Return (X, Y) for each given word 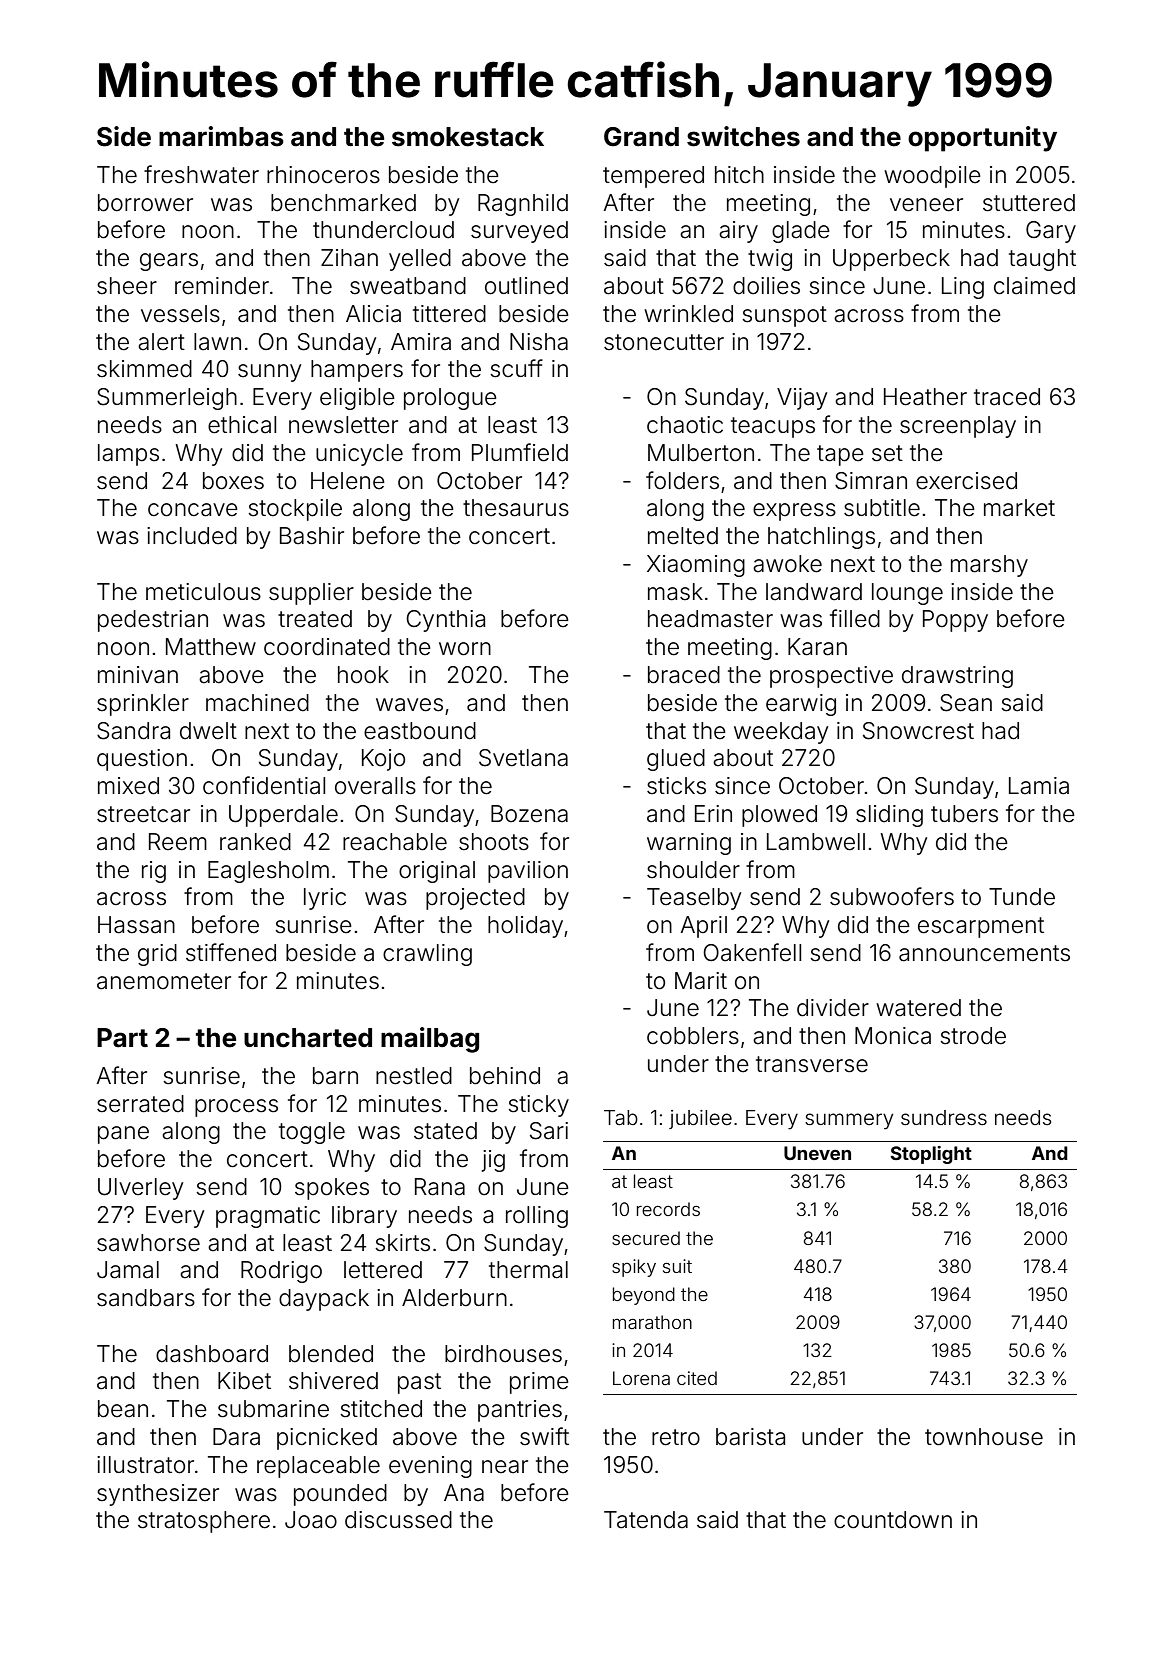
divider (833, 1008)
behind (505, 1076)
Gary (1051, 232)
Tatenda (646, 1520)
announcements (984, 953)
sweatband (408, 286)
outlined (526, 286)
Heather (925, 397)
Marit (701, 981)
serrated (140, 1104)
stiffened (231, 952)
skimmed (144, 369)
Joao (311, 1520)
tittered (449, 314)
